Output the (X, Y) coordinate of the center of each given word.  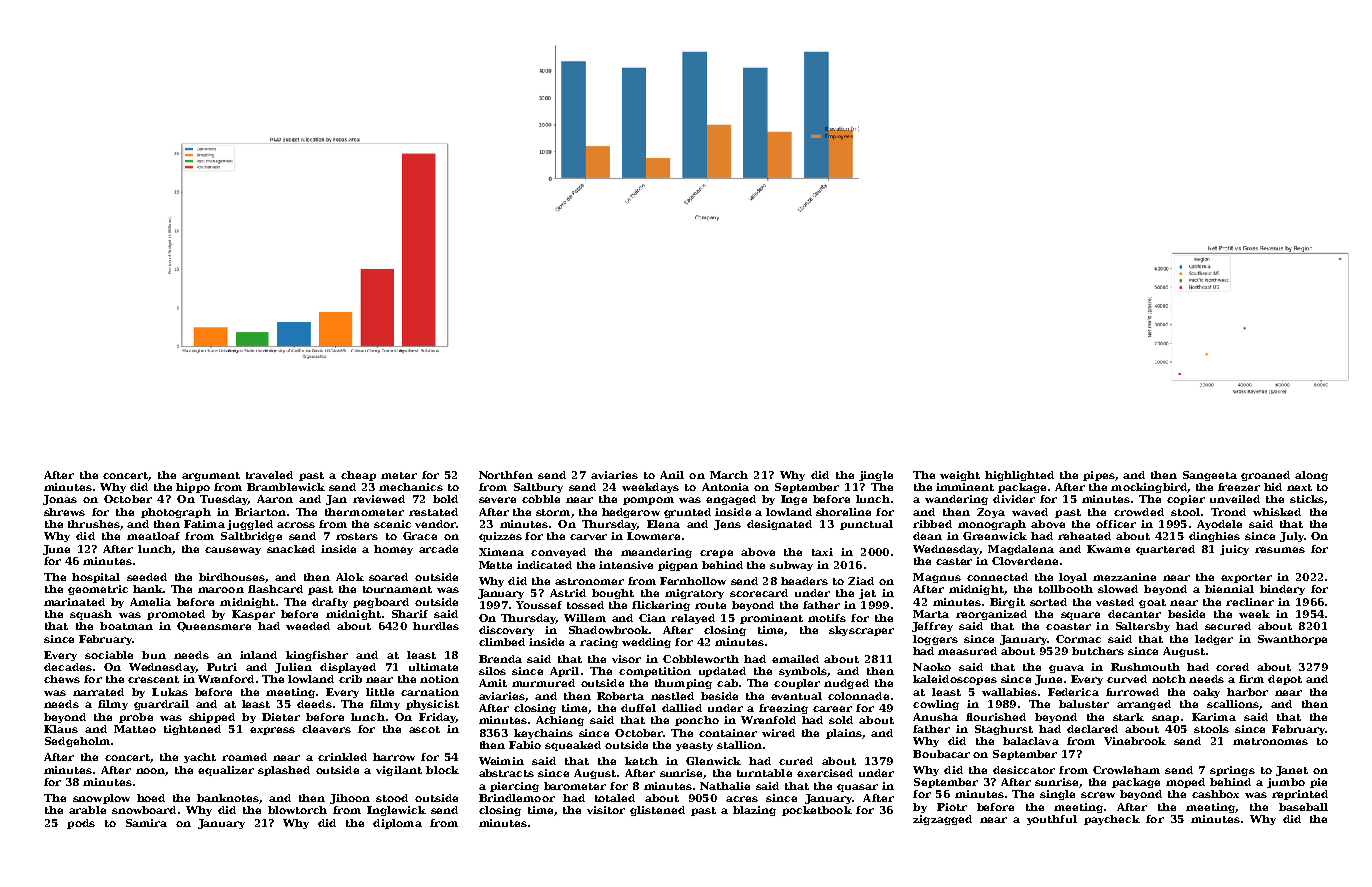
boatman (126, 626)
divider (1014, 499)
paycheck (1112, 820)
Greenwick (995, 536)
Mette (495, 565)
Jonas (60, 500)
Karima (1214, 717)
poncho (697, 721)
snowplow (101, 799)
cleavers (326, 729)
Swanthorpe (1292, 640)
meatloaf (153, 536)
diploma (397, 824)
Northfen (506, 475)
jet (867, 594)
